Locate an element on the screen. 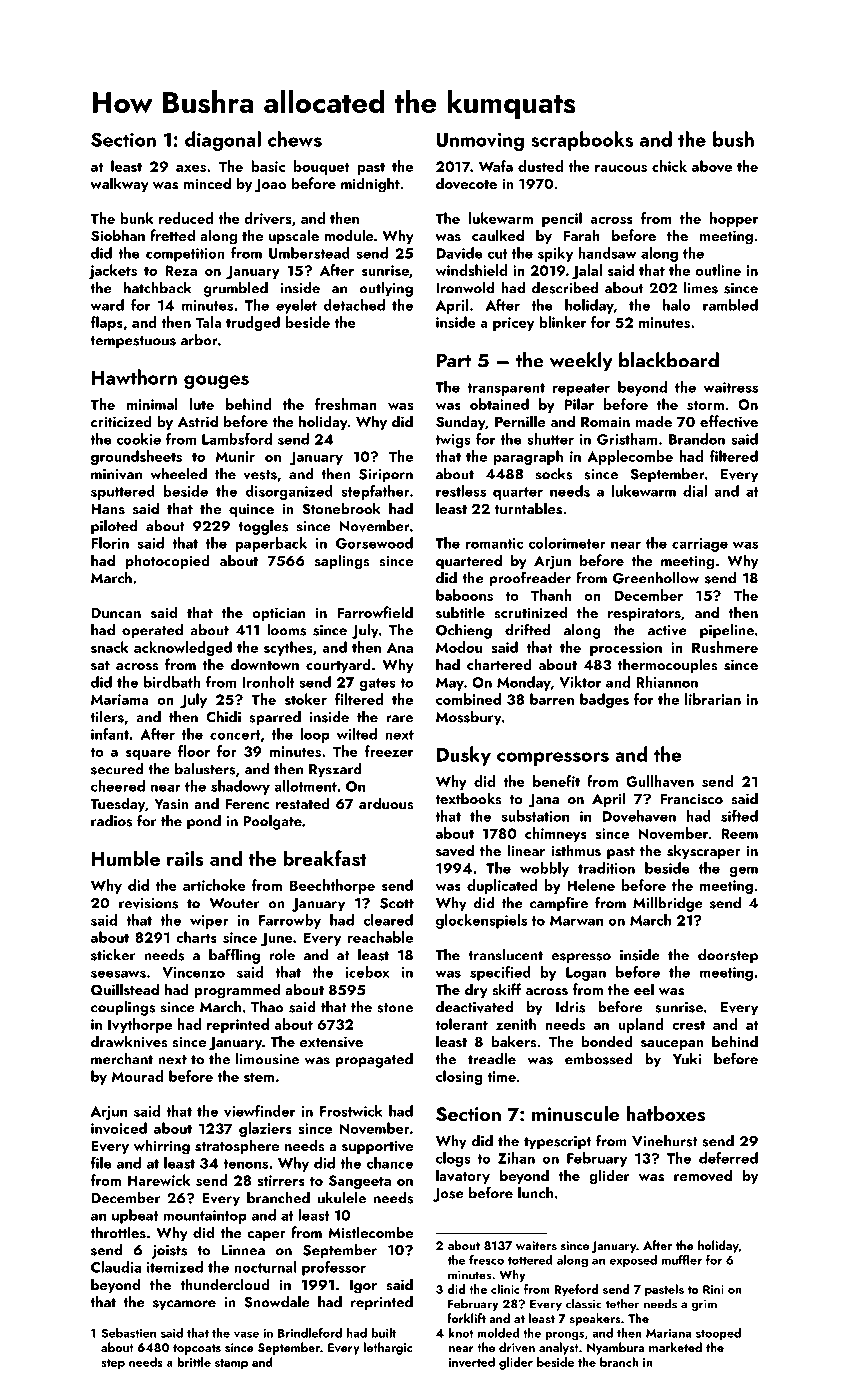 The height and width of the screenshot is (1400, 849). minimal is located at coordinates (152, 404).
